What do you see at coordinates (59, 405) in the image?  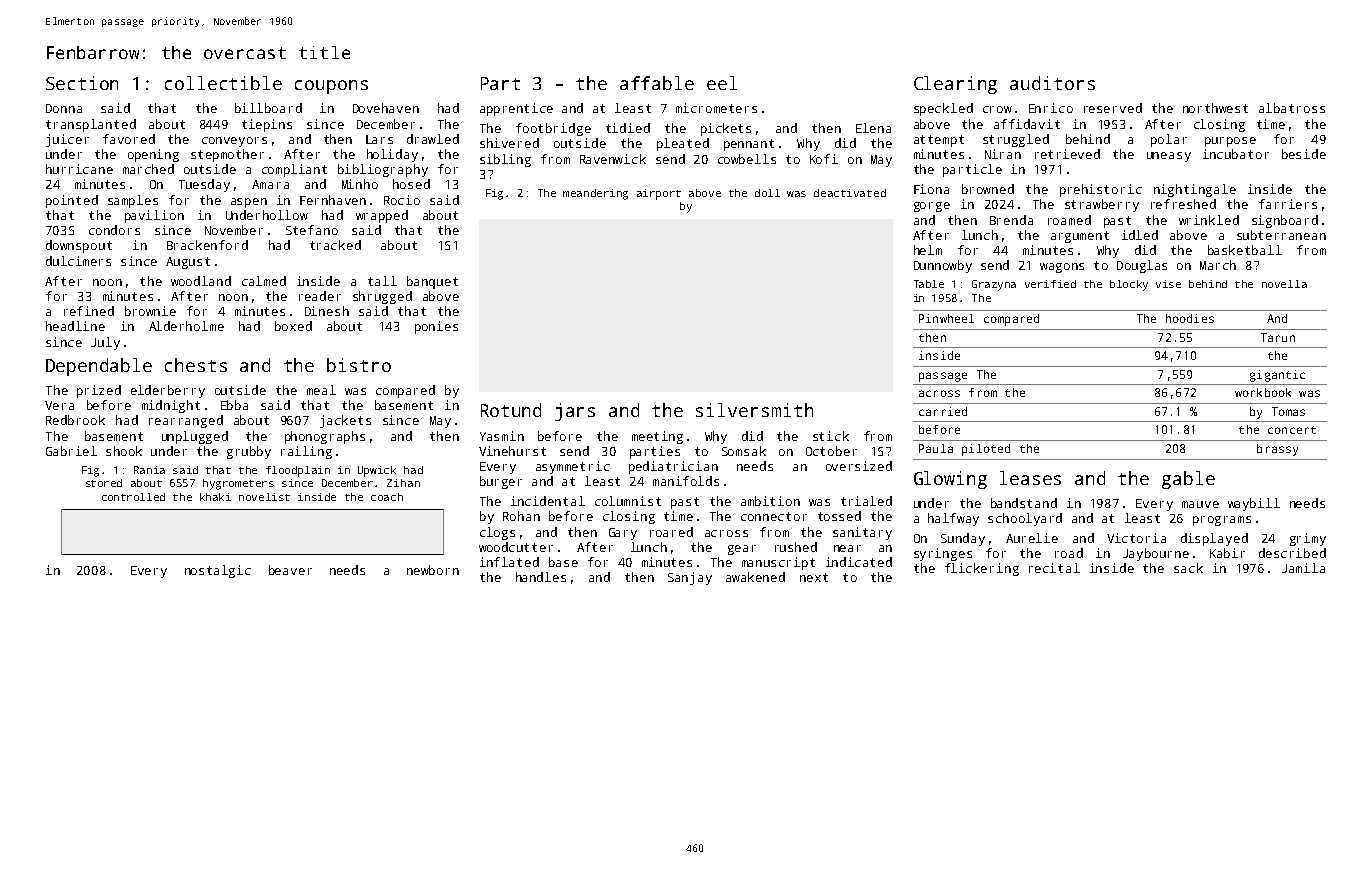 I see `Vera` at bounding box center [59, 405].
